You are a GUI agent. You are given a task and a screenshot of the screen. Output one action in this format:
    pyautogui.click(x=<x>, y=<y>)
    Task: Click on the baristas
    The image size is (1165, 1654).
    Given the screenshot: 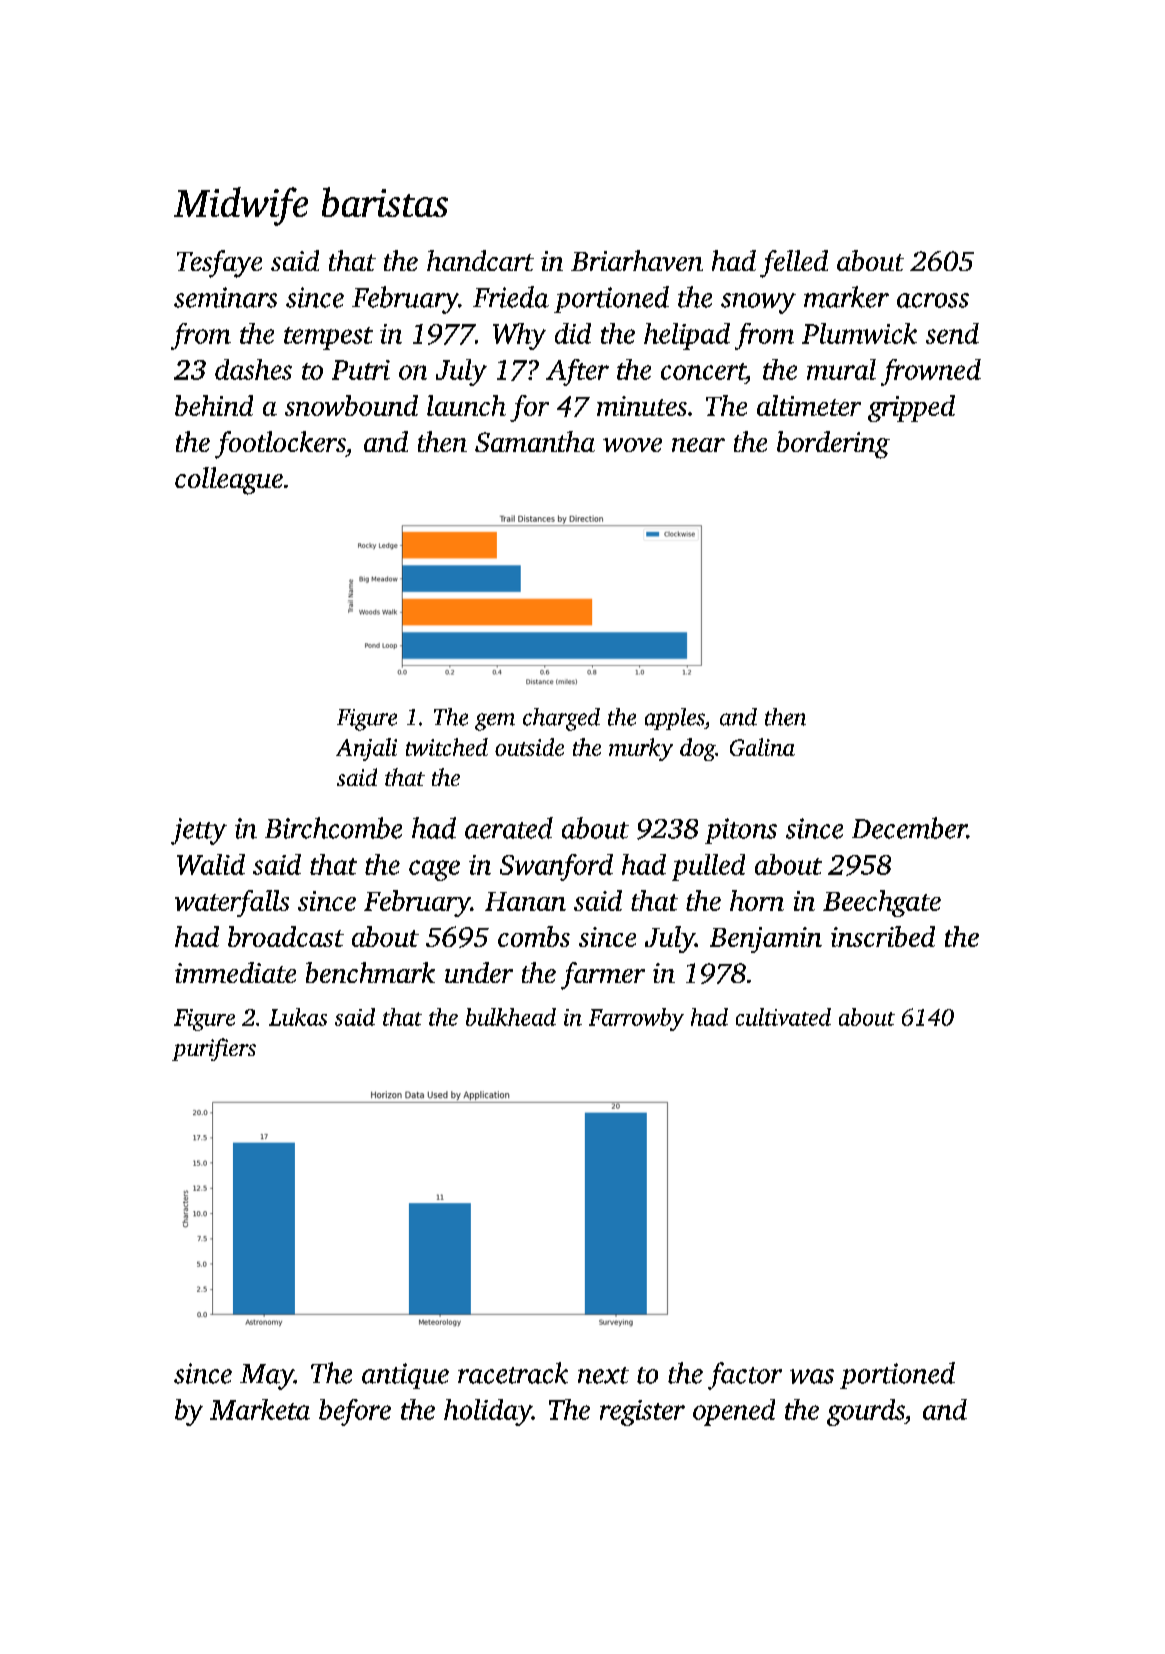 What is the action you would take?
    pyautogui.click(x=385, y=202)
